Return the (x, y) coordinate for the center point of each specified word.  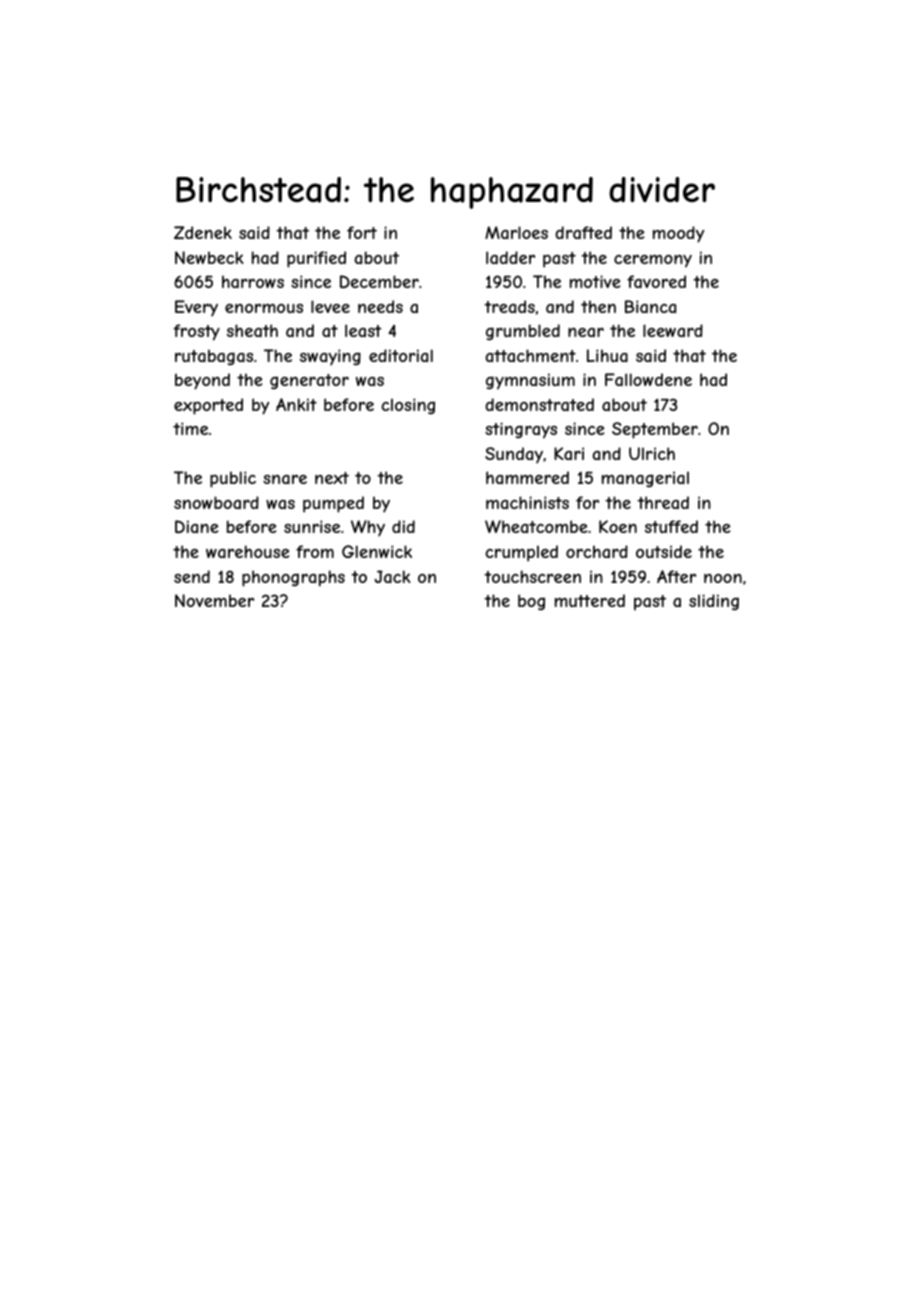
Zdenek (203, 232)
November (214, 600)
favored (656, 281)
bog (531, 602)
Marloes (516, 232)
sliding (714, 602)
